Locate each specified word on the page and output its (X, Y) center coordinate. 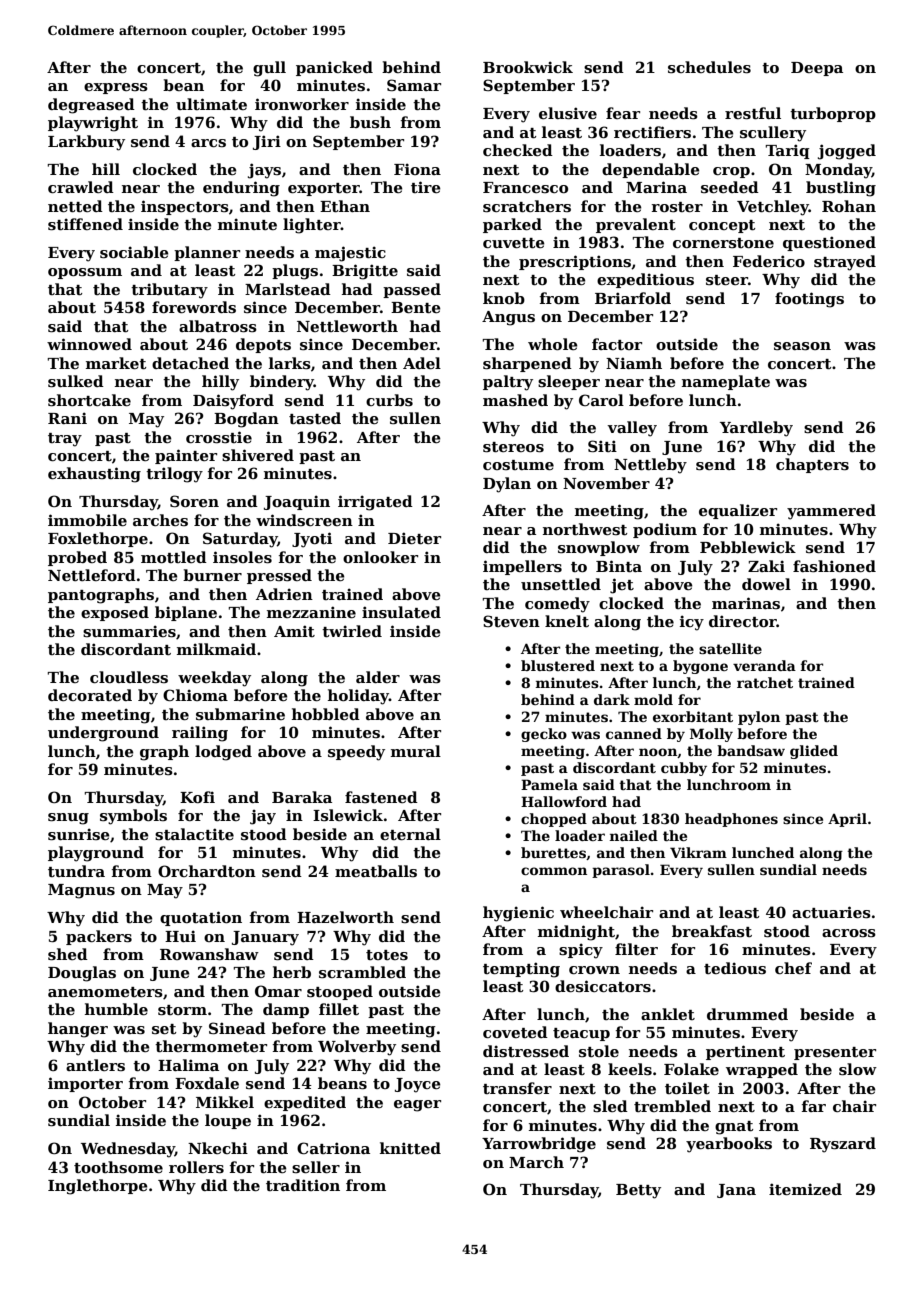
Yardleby (756, 429)
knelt (567, 621)
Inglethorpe (98, 1187)
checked (518, 150)
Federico (769, 261)
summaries (129, 631)
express (116, 88)
